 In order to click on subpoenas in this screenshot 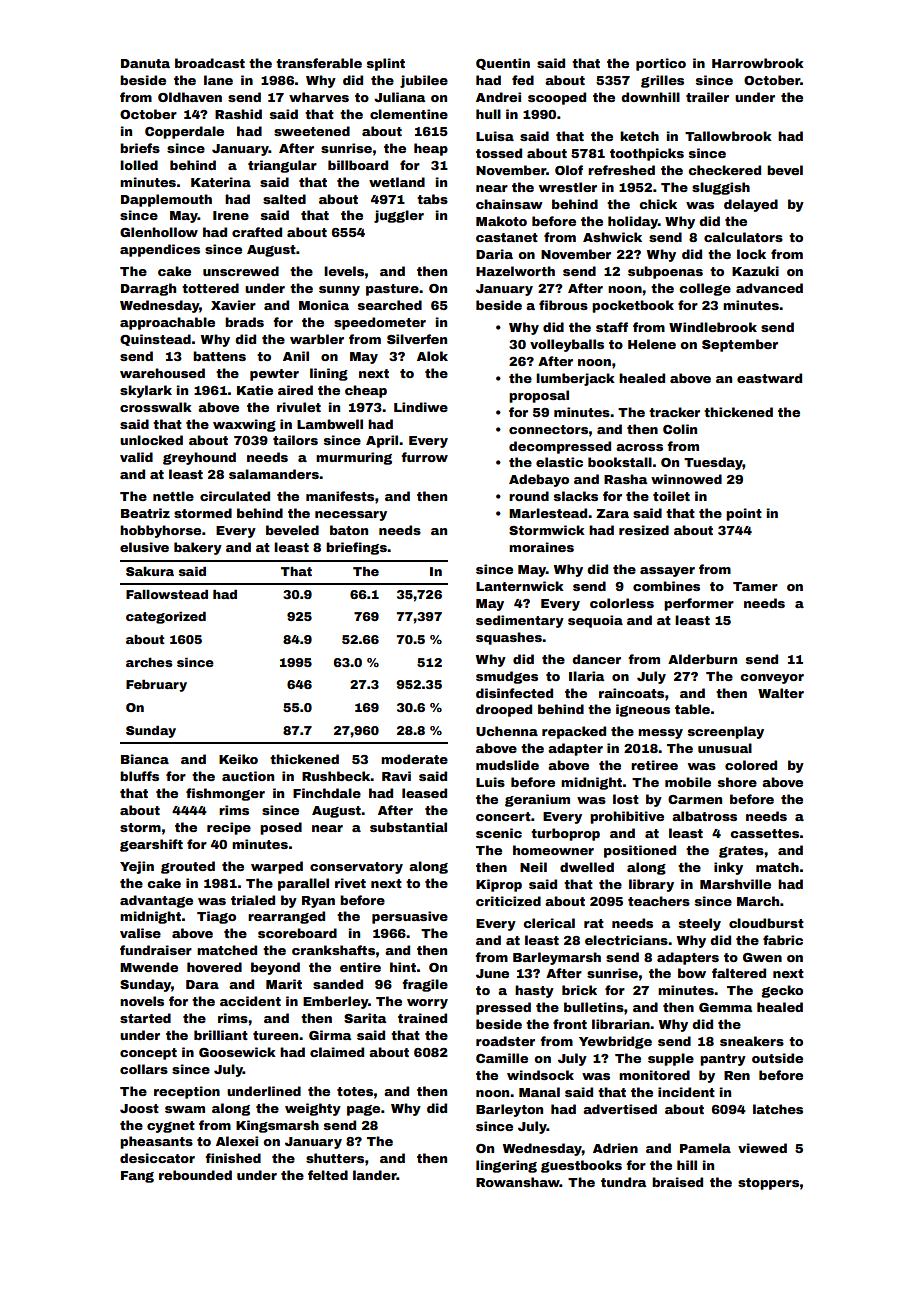, I will do `click(665, 272)`.
